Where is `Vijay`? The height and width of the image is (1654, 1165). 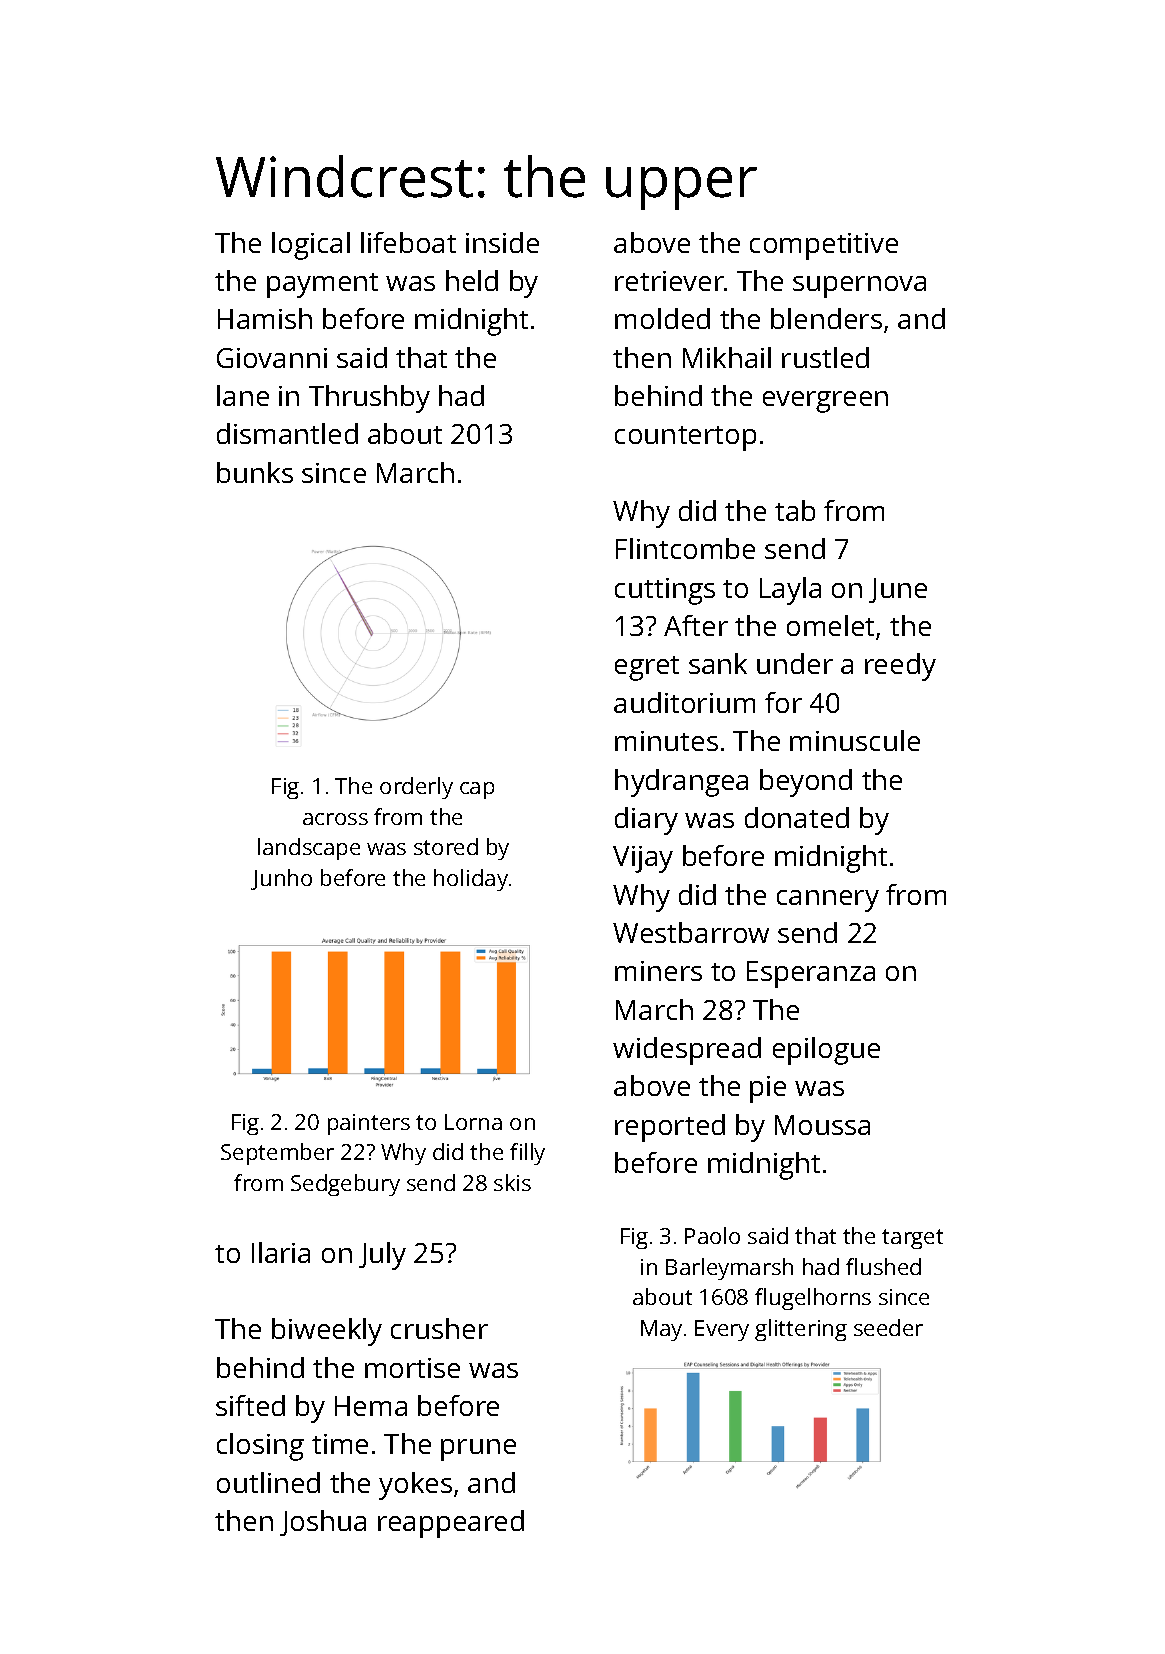 Vijay is located at coordinates (643, 859).
